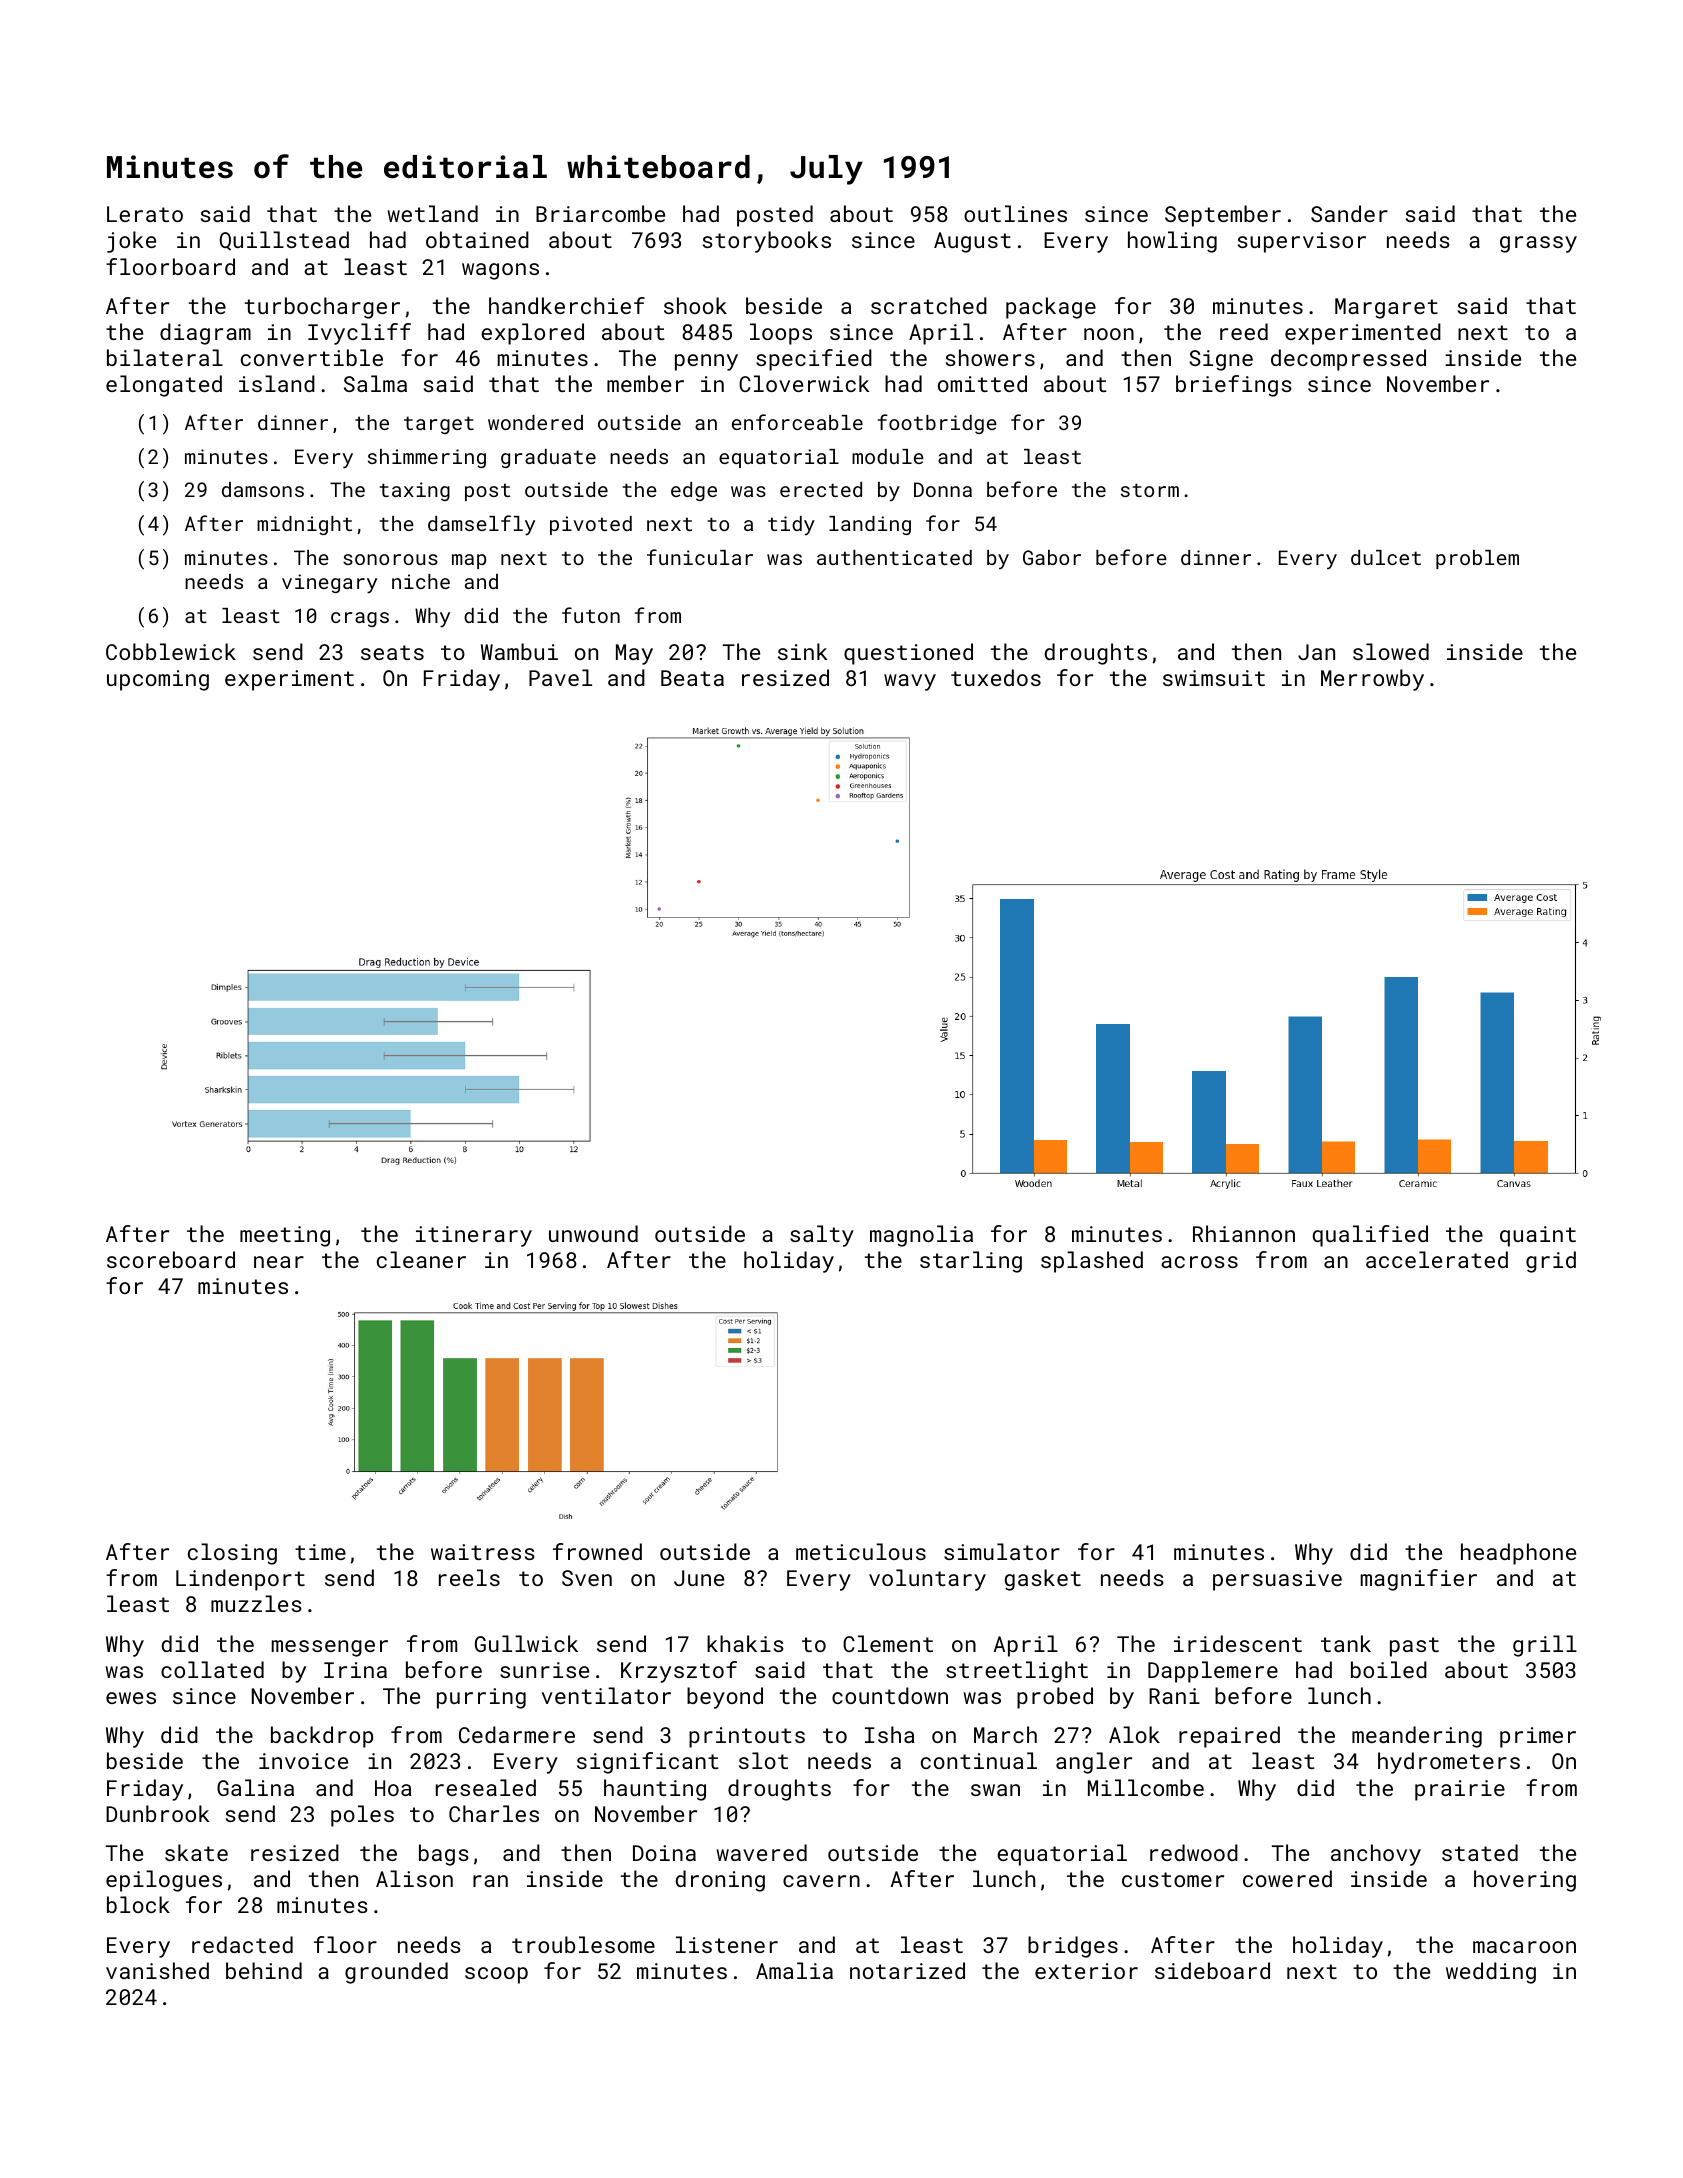  Describe the element at coordinates (1150, 490) in the page. I see `storm` at that location.
